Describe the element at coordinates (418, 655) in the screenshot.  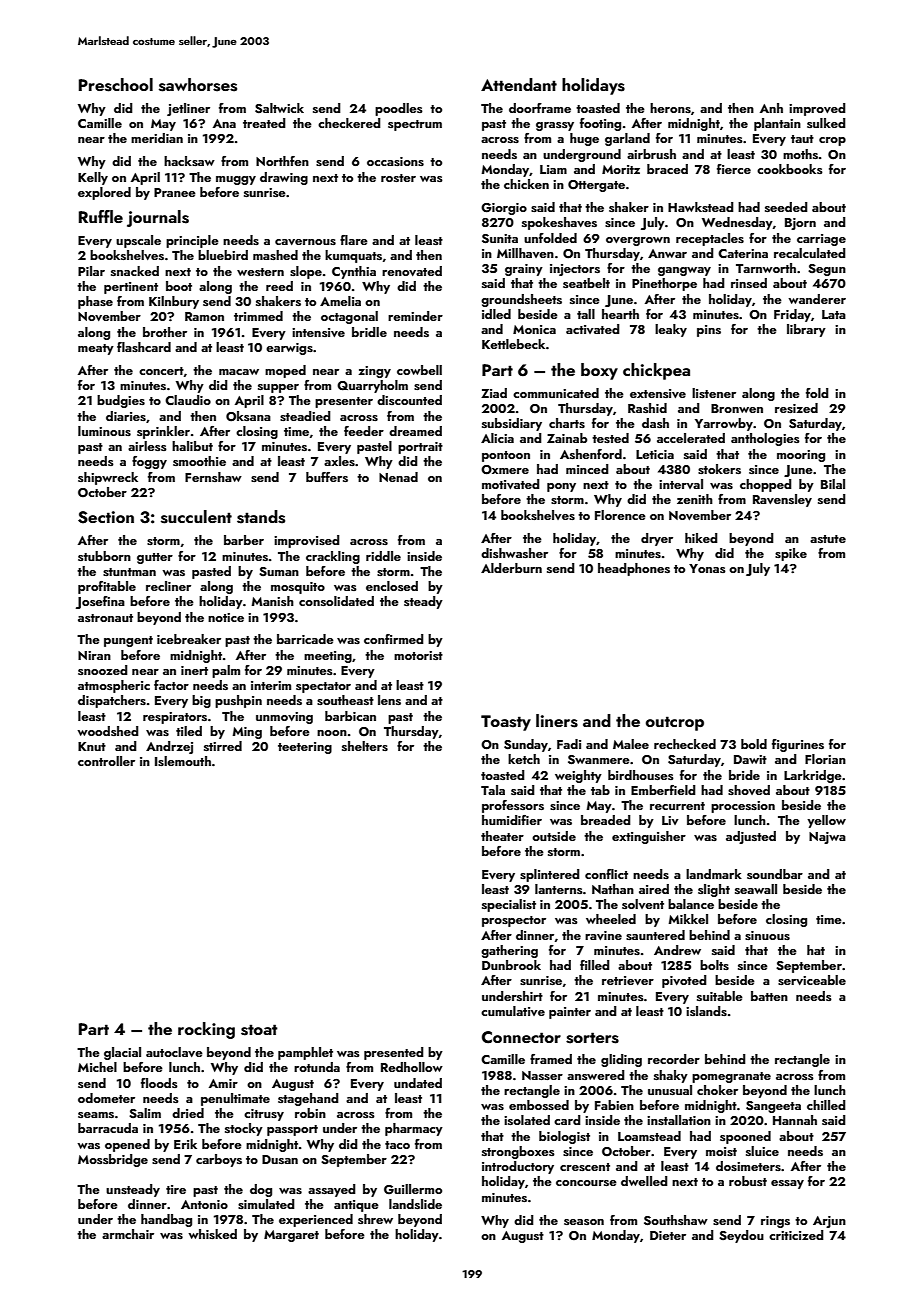
I see `motorist` at that location.
